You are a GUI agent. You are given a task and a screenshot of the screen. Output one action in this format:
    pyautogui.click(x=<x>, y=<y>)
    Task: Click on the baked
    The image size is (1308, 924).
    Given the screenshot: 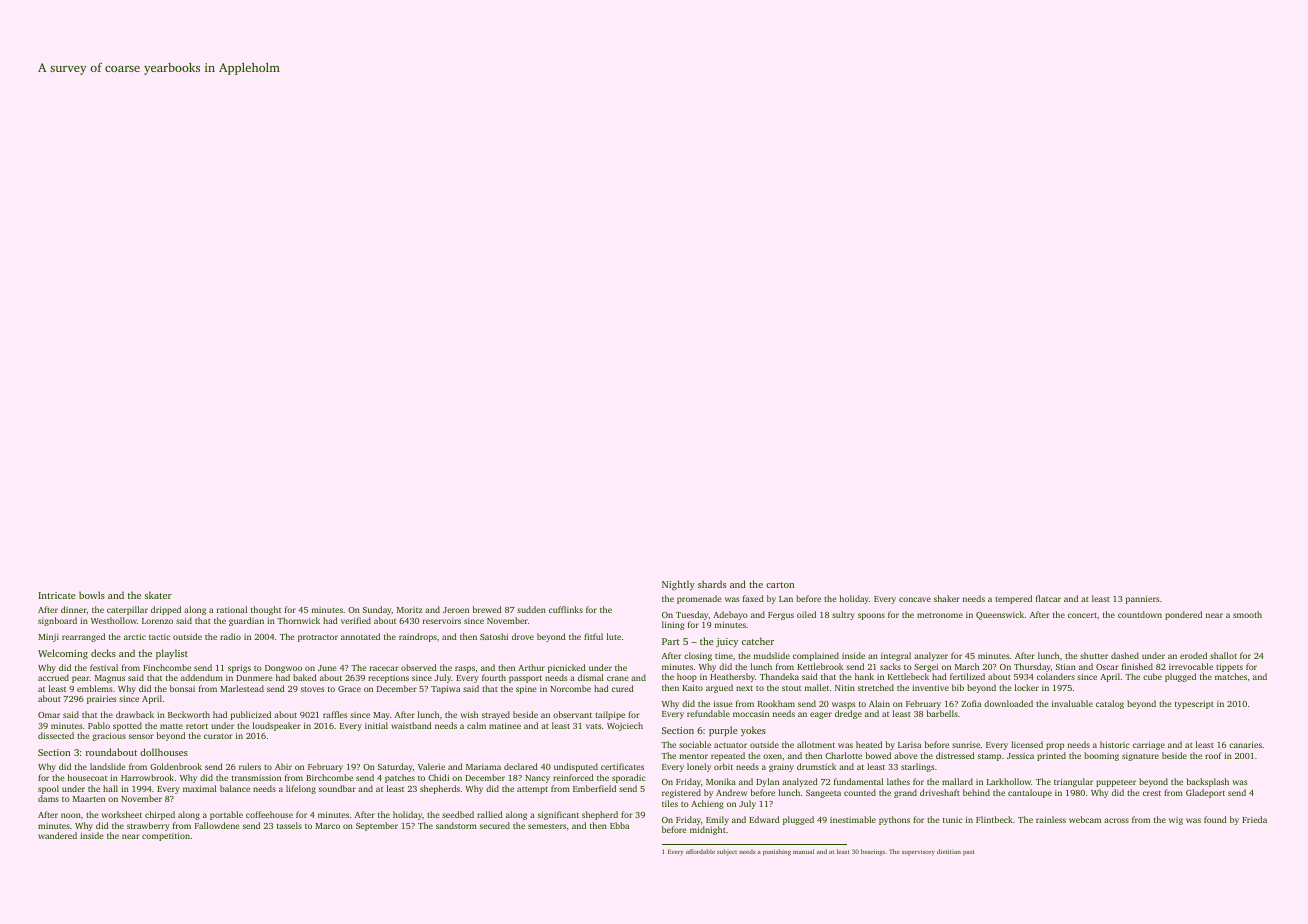 What is the action you would take?
    pyautogui.click(x=305, y=677)
